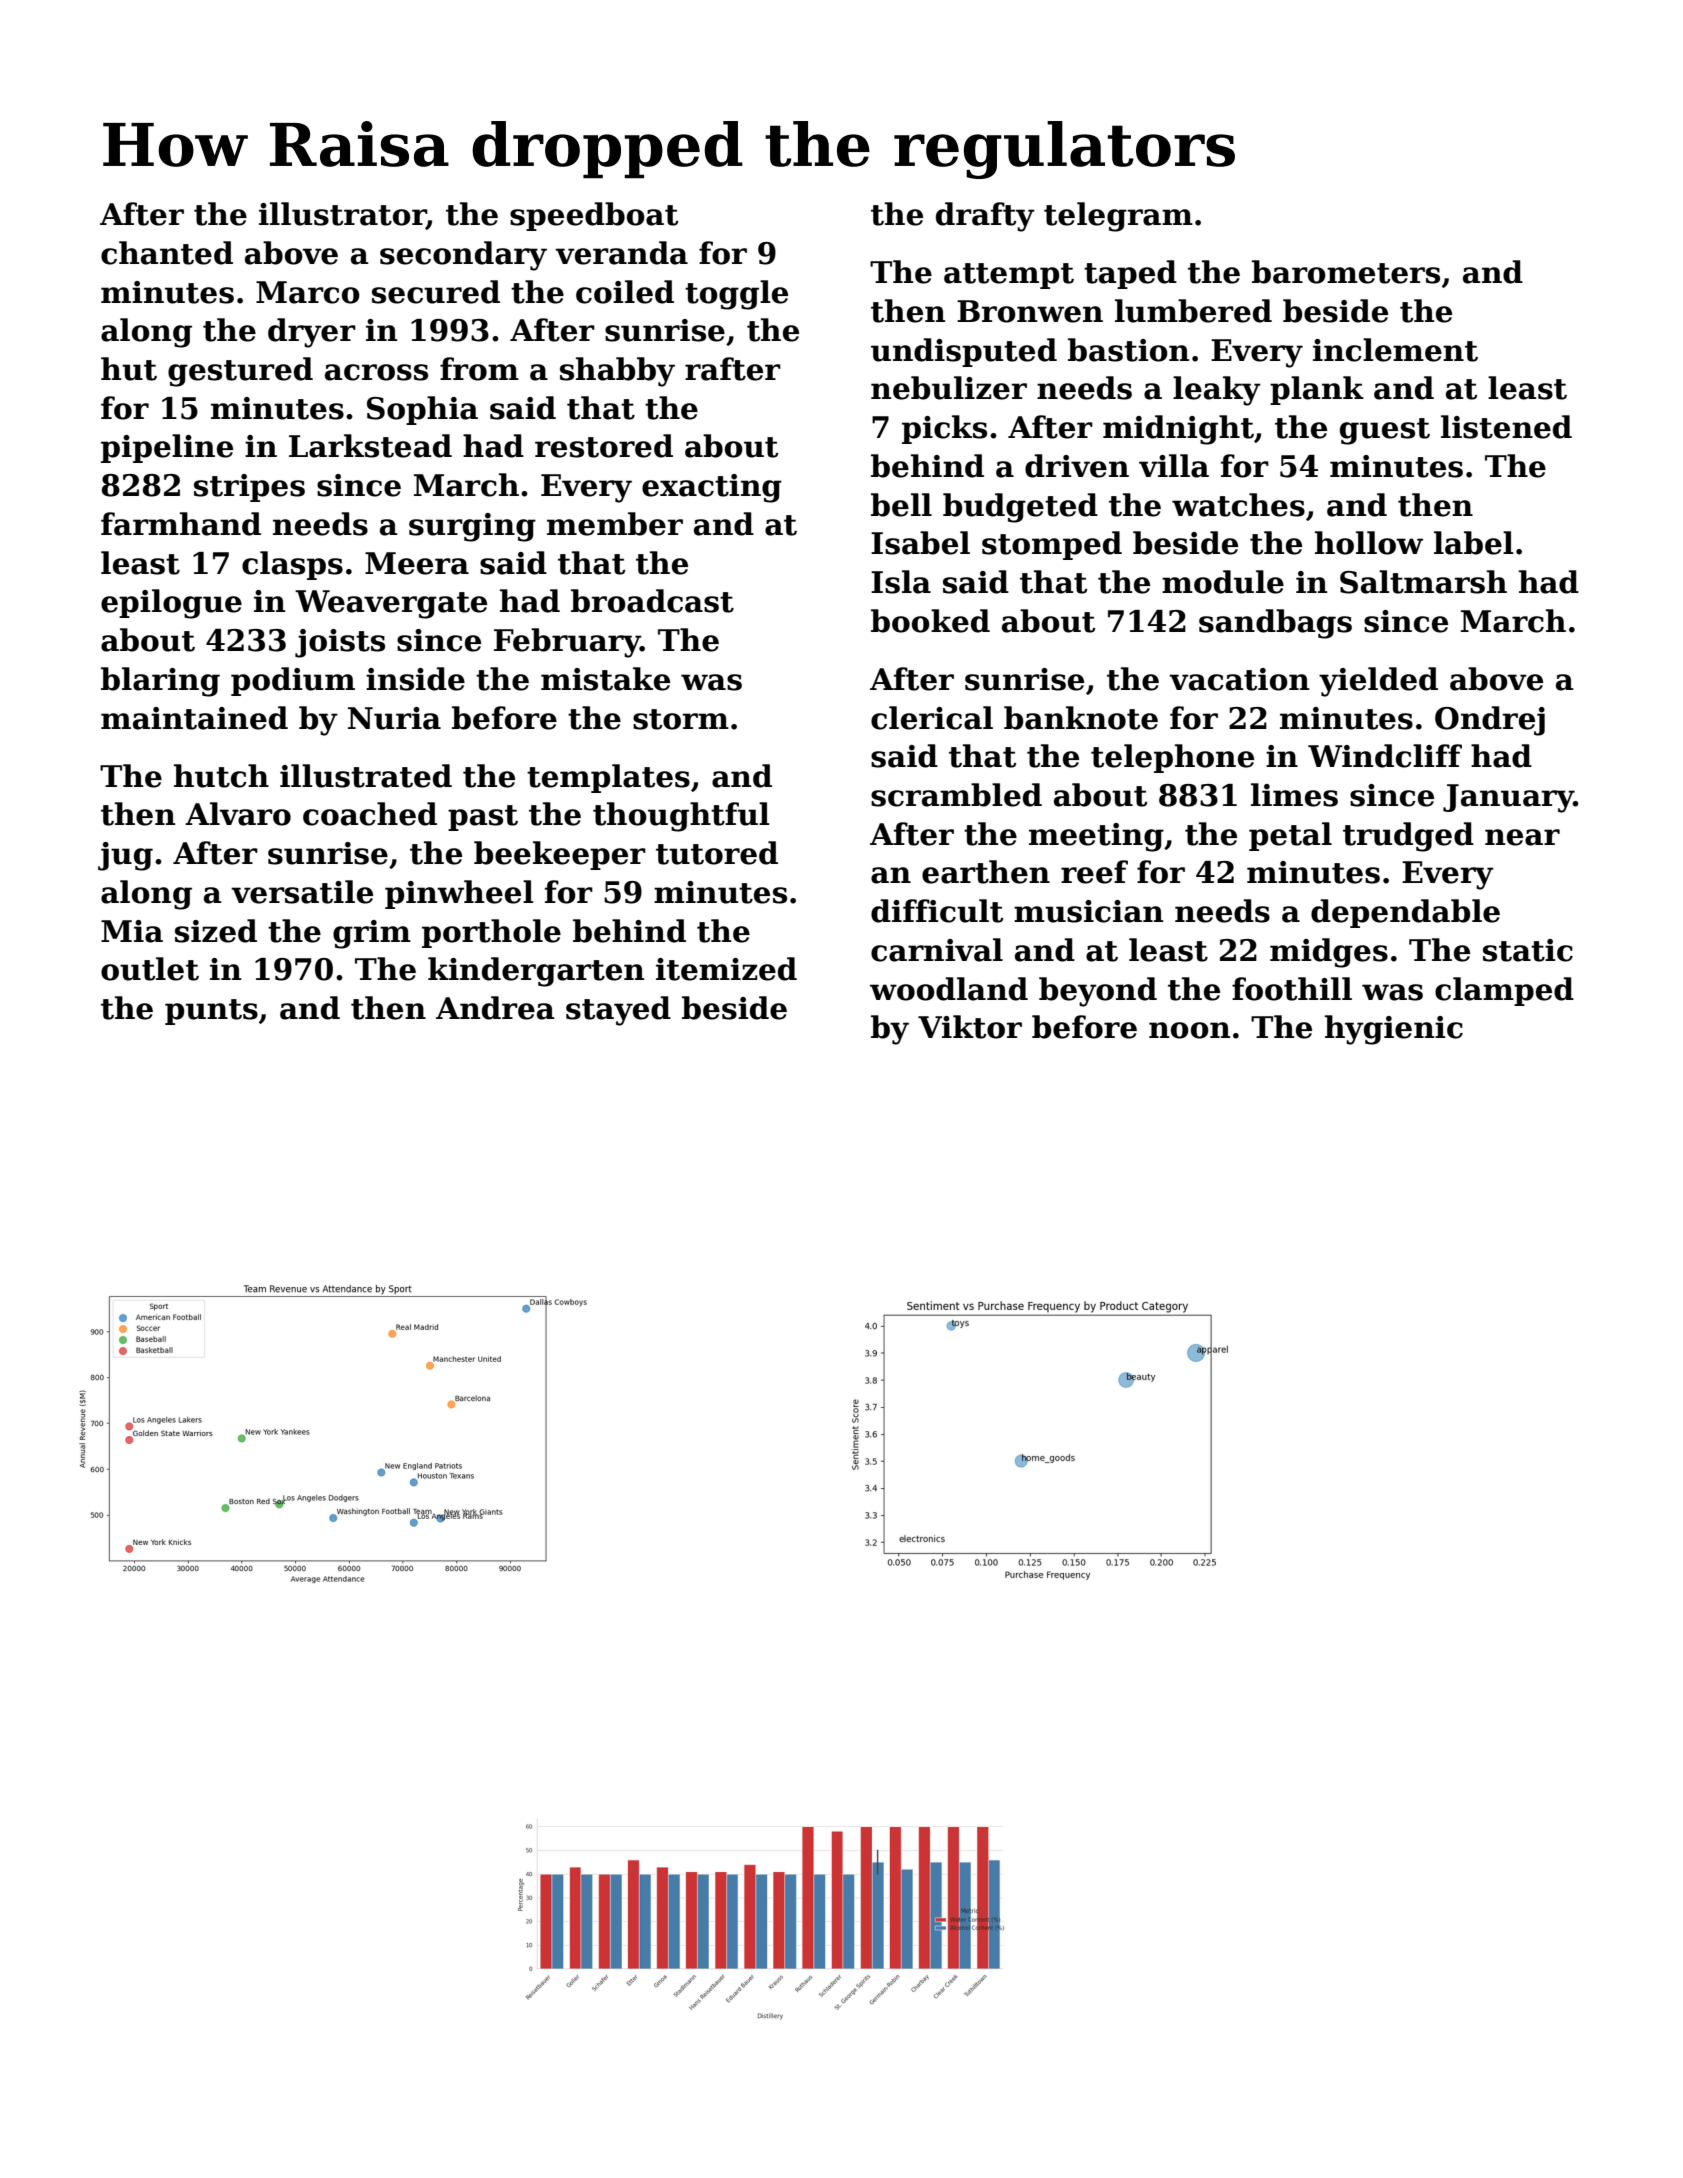  Describe the element at coordinates (150, 969) in the screenshot. I see `outlet` at that location.
